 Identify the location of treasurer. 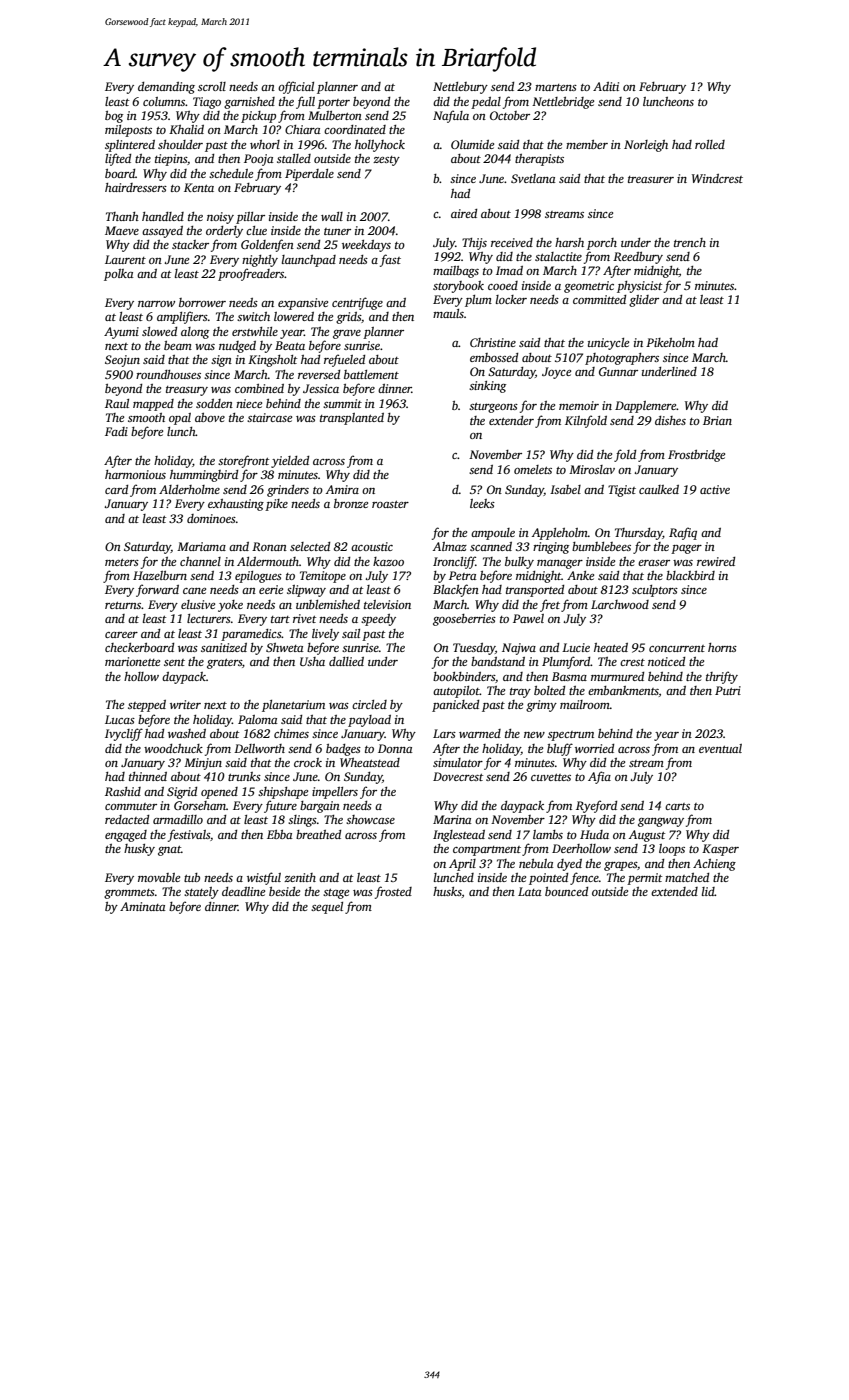
(651, 179).
